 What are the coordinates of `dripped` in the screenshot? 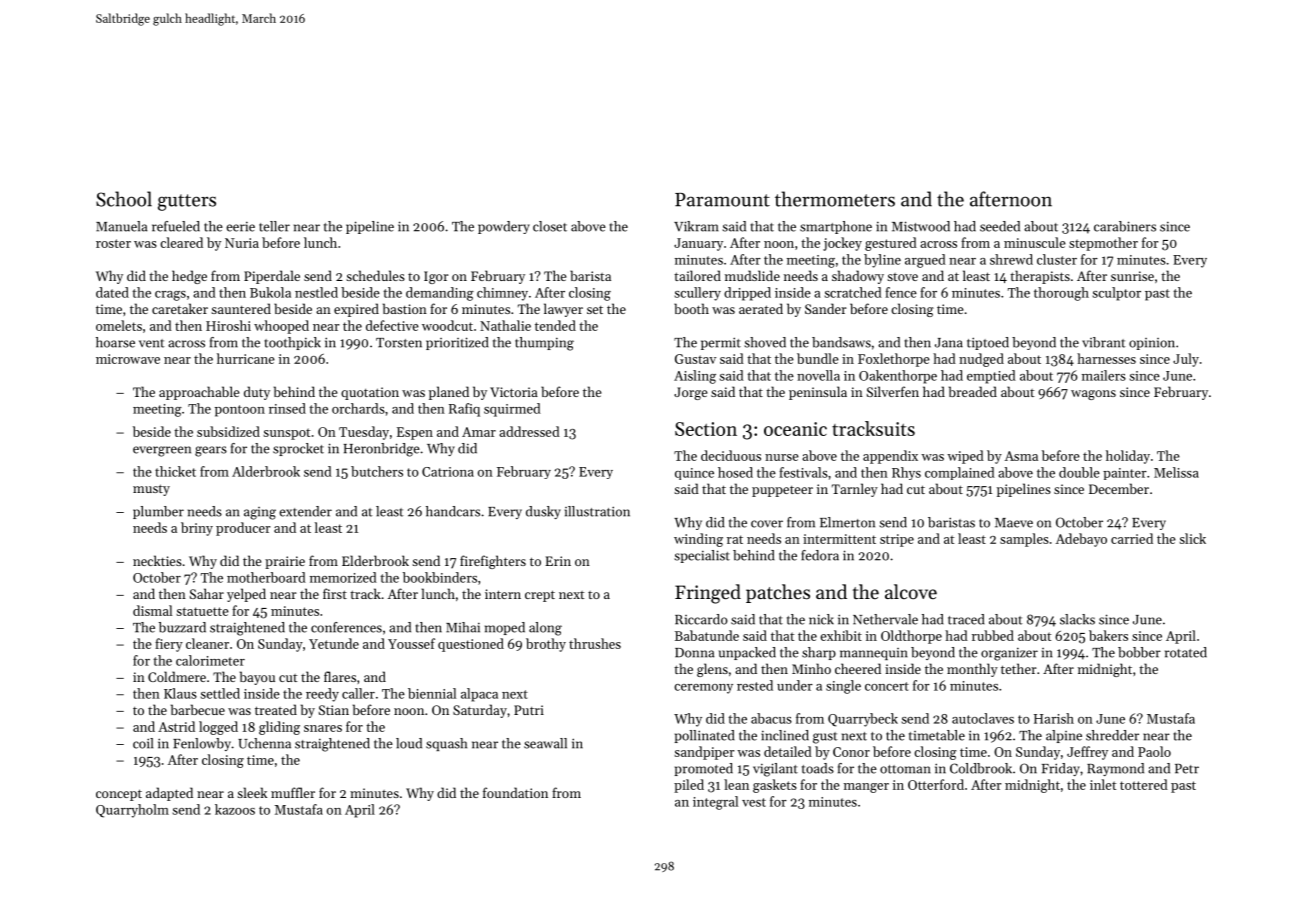 It's located at (747, 294).
